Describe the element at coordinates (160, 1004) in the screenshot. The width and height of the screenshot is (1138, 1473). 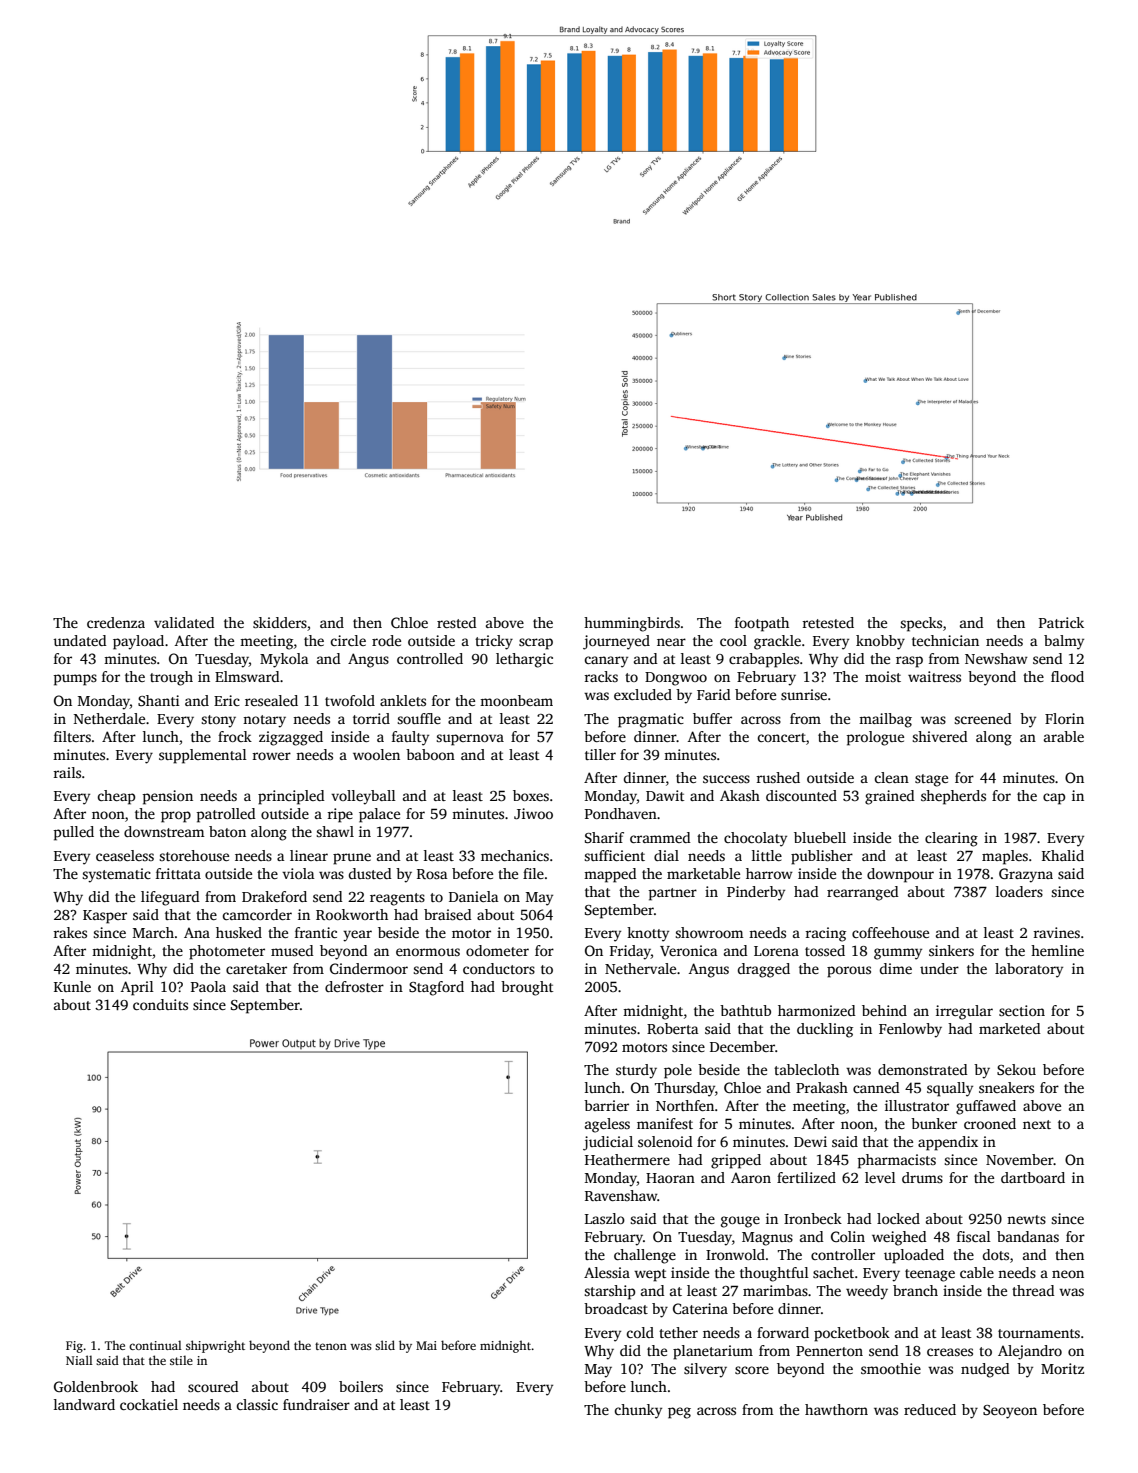
I see `conduits` at that location.
